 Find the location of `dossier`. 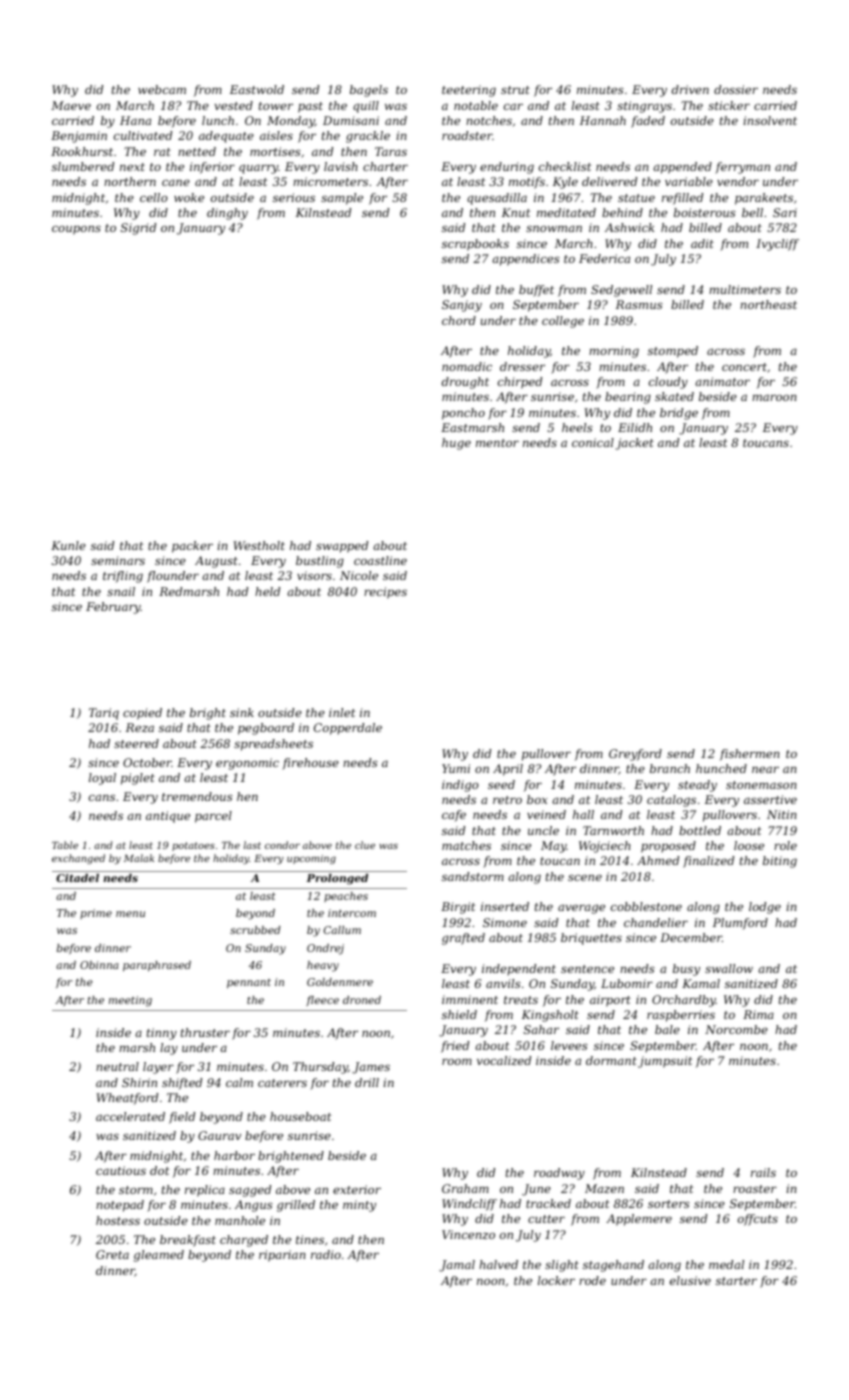

dossier is located at coordinates (736, 89).
